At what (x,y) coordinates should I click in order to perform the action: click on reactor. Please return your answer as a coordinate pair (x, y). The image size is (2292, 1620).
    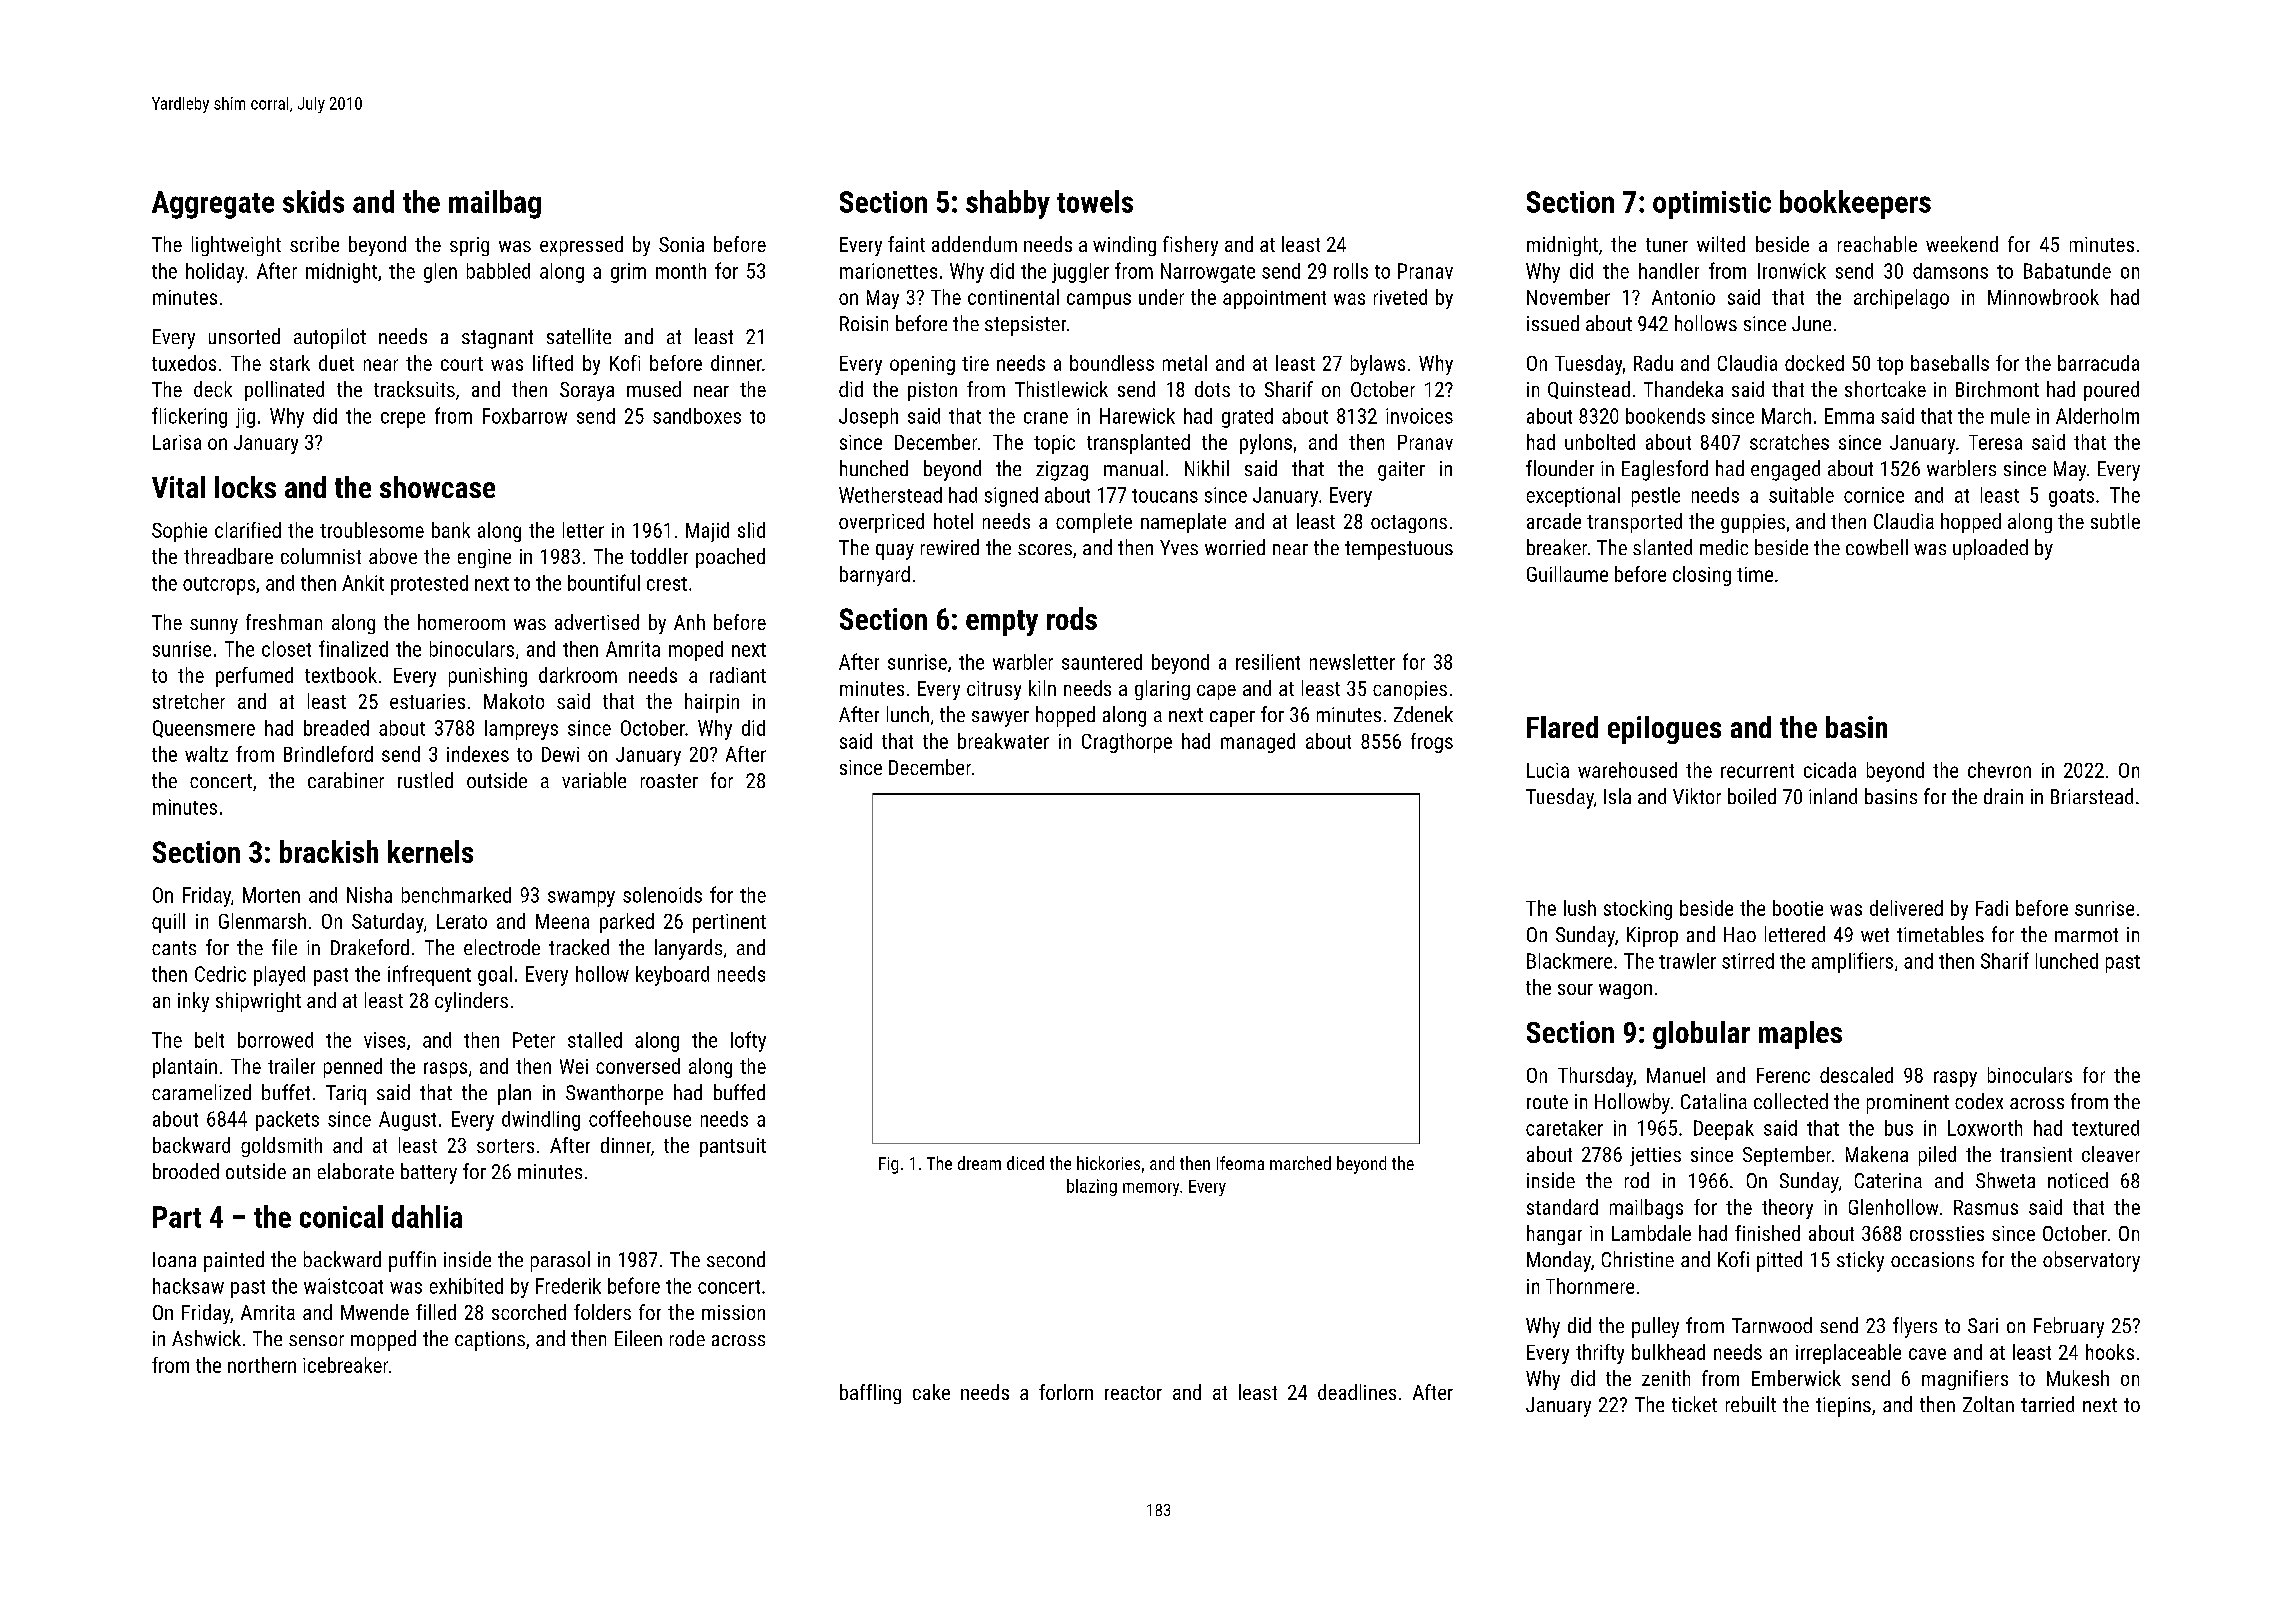
    Looking at the image, I should click on (1133, 1393).
